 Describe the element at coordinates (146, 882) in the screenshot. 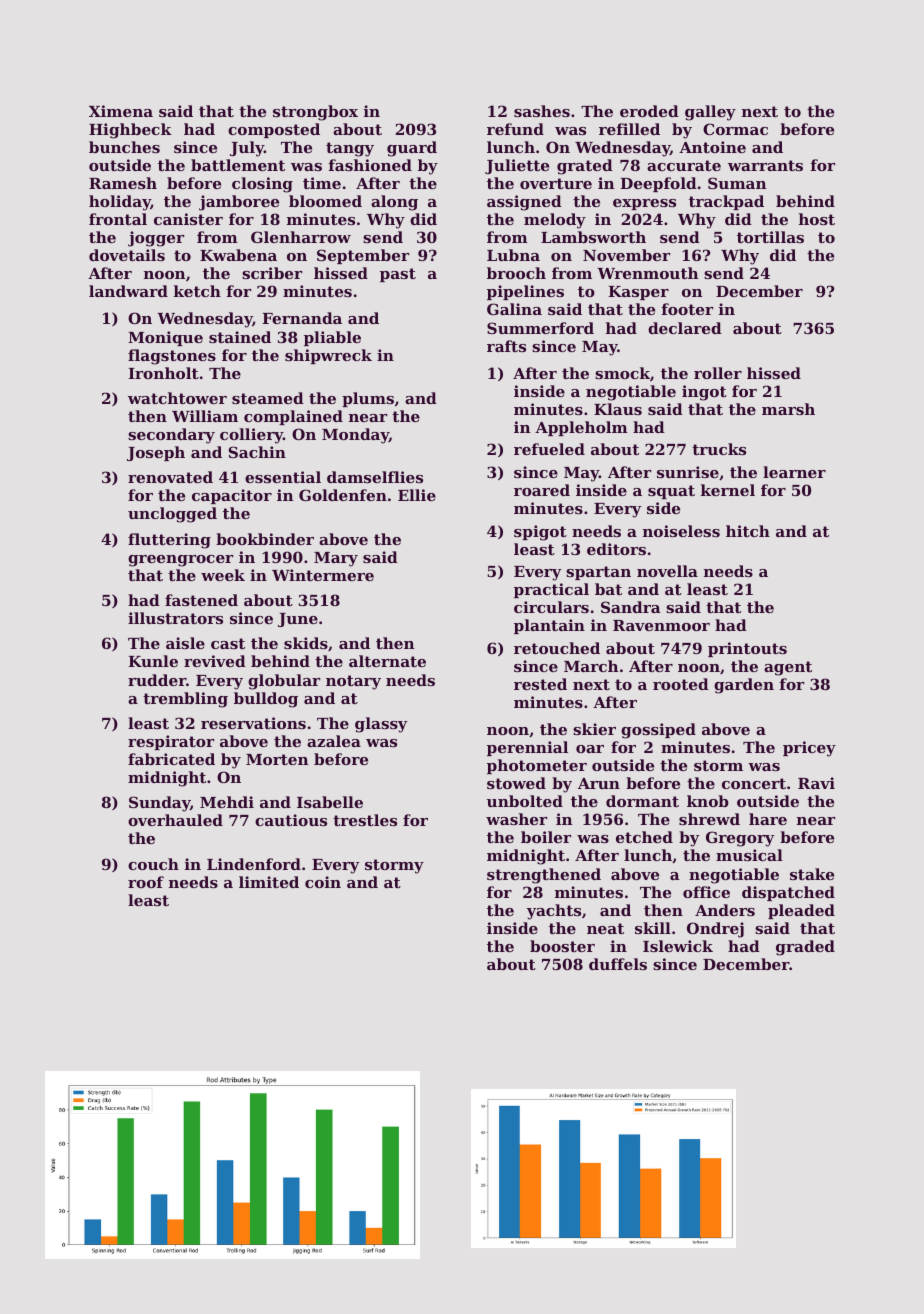

I see `roof` at that location.
